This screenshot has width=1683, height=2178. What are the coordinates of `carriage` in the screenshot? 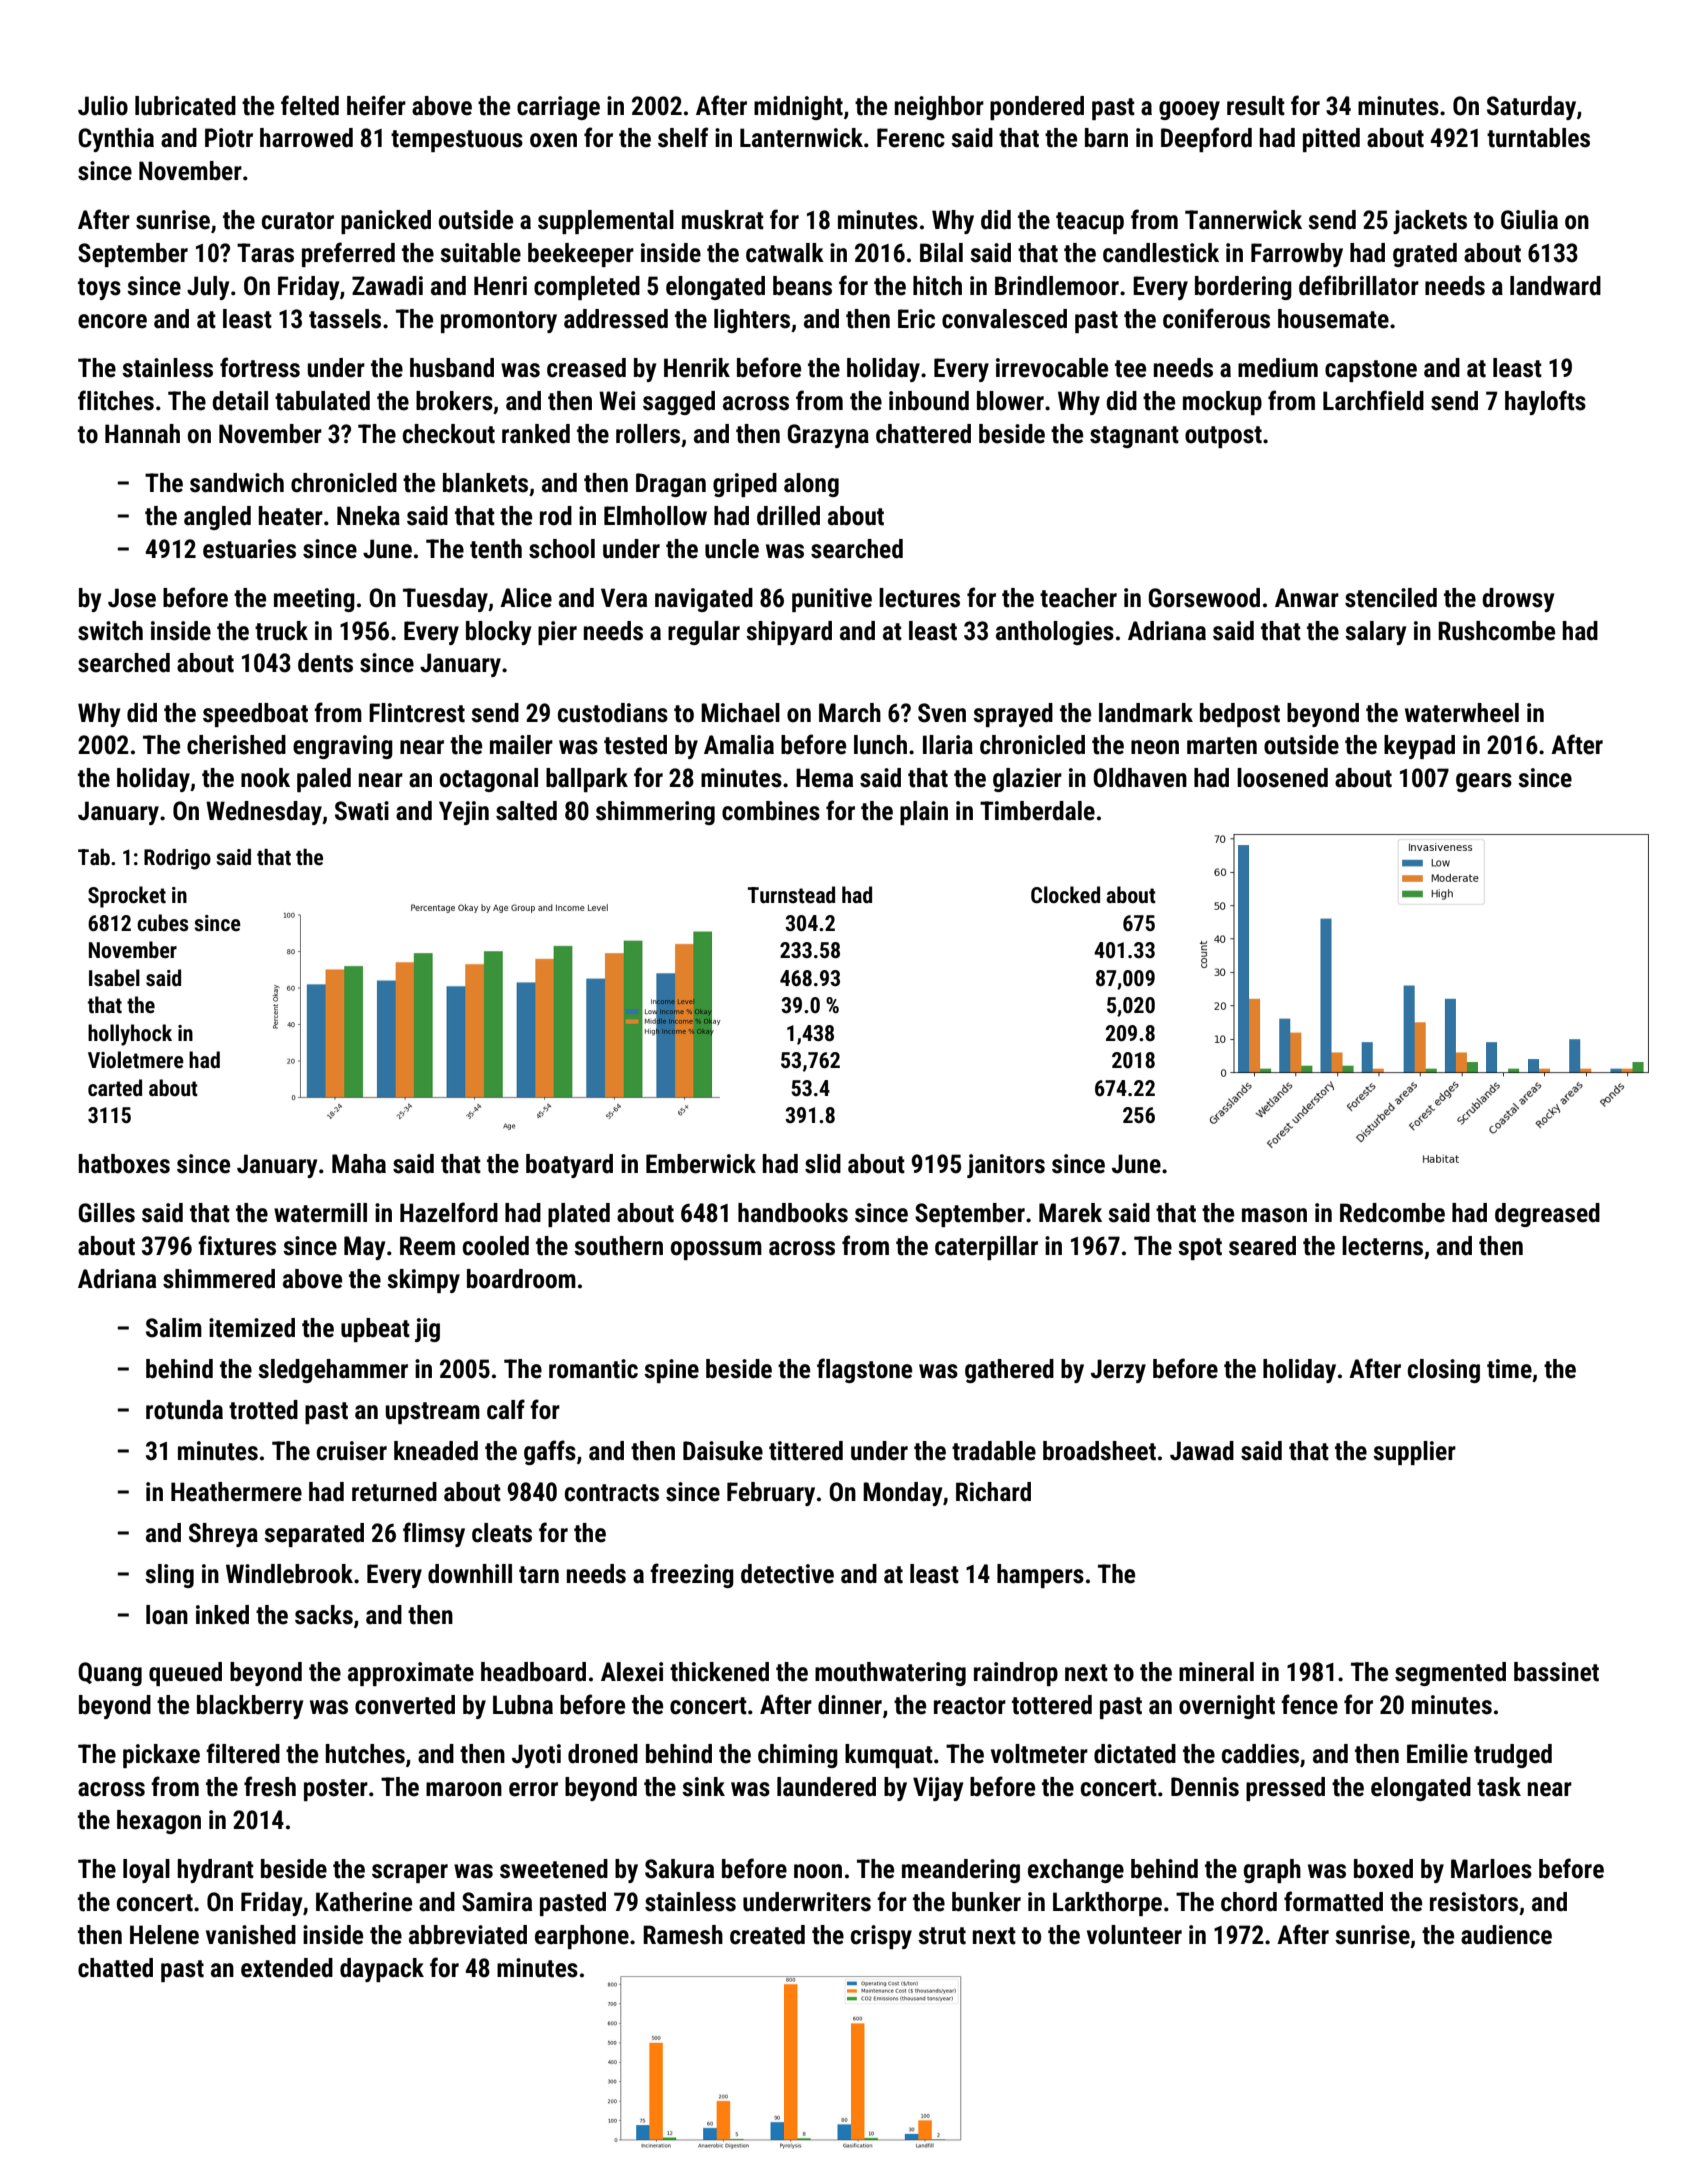 It's located at (558, 108).
